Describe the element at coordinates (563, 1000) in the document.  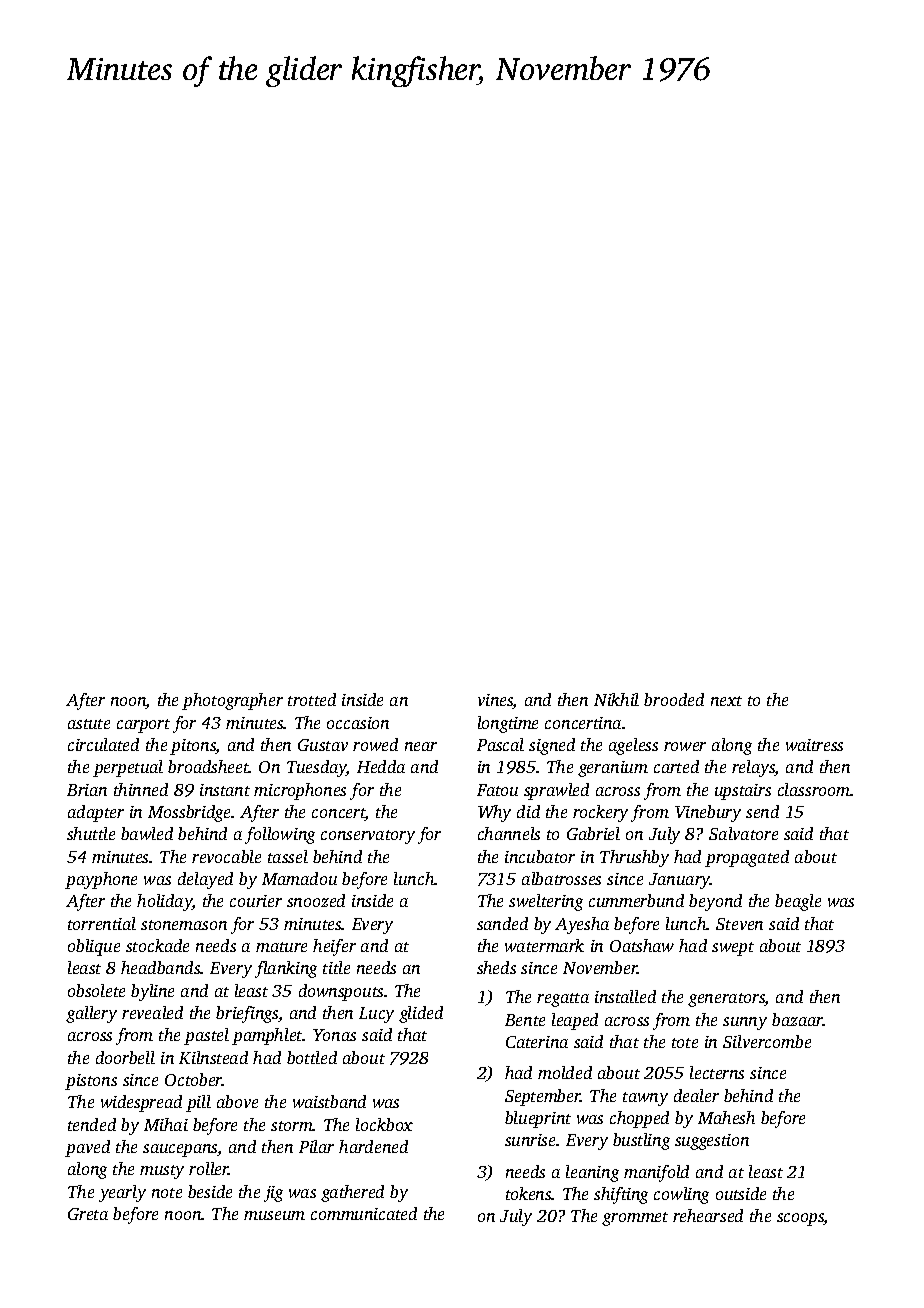
I see `regatta` at that location.
